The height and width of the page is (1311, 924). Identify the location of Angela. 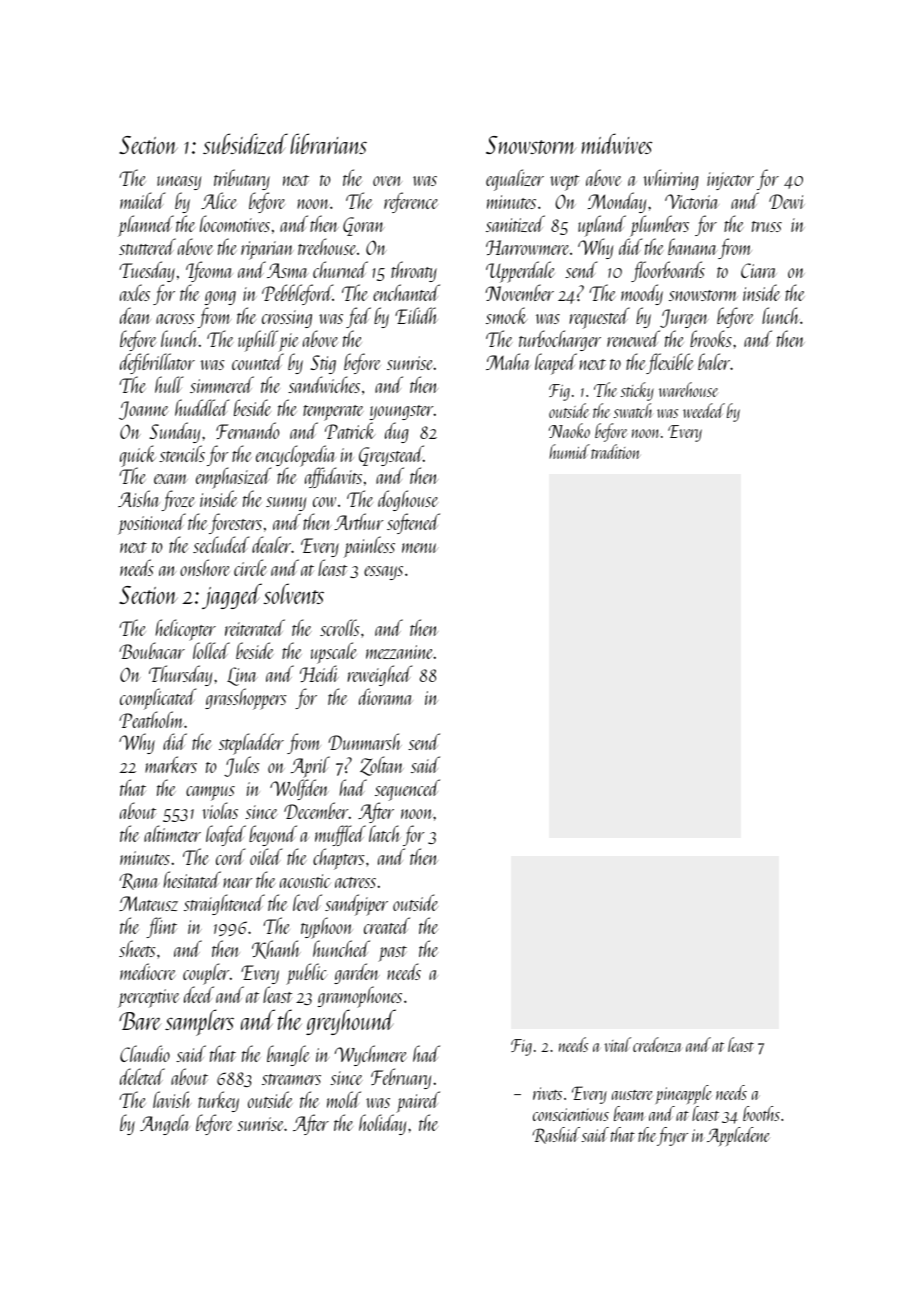
(165, 1124).
